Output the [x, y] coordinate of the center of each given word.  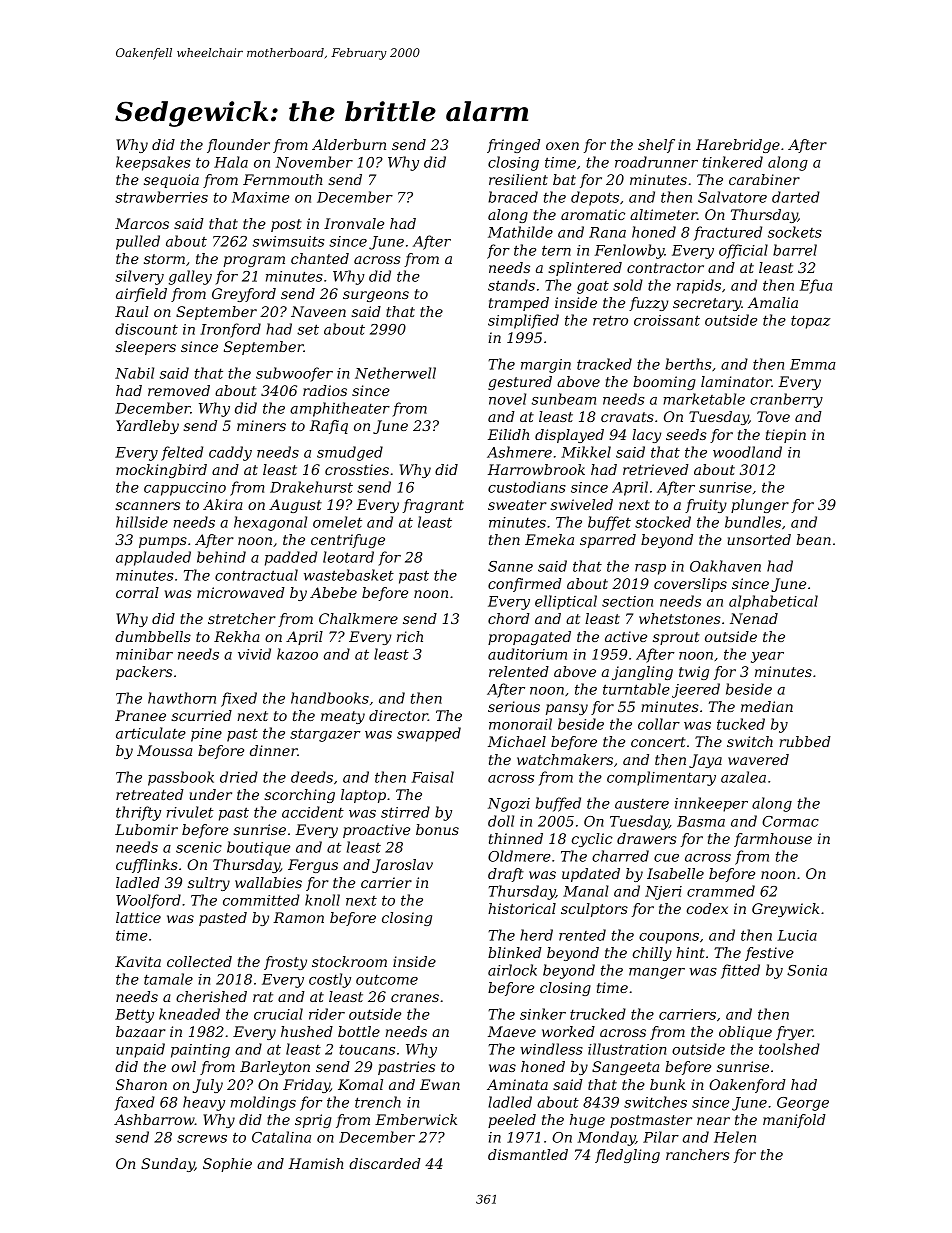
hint [690, 952]
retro [610, 320]
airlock [512, 970]
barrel [795, 250]
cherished [211, 996]
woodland [747, 452]
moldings [263, 1103]
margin [546, 366]
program [254, 261]
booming [664, 383]
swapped [429, 734]
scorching [299, 796]
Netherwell [395, 373]
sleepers [145, 348]
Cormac [790, 821]
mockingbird [161, 471]
